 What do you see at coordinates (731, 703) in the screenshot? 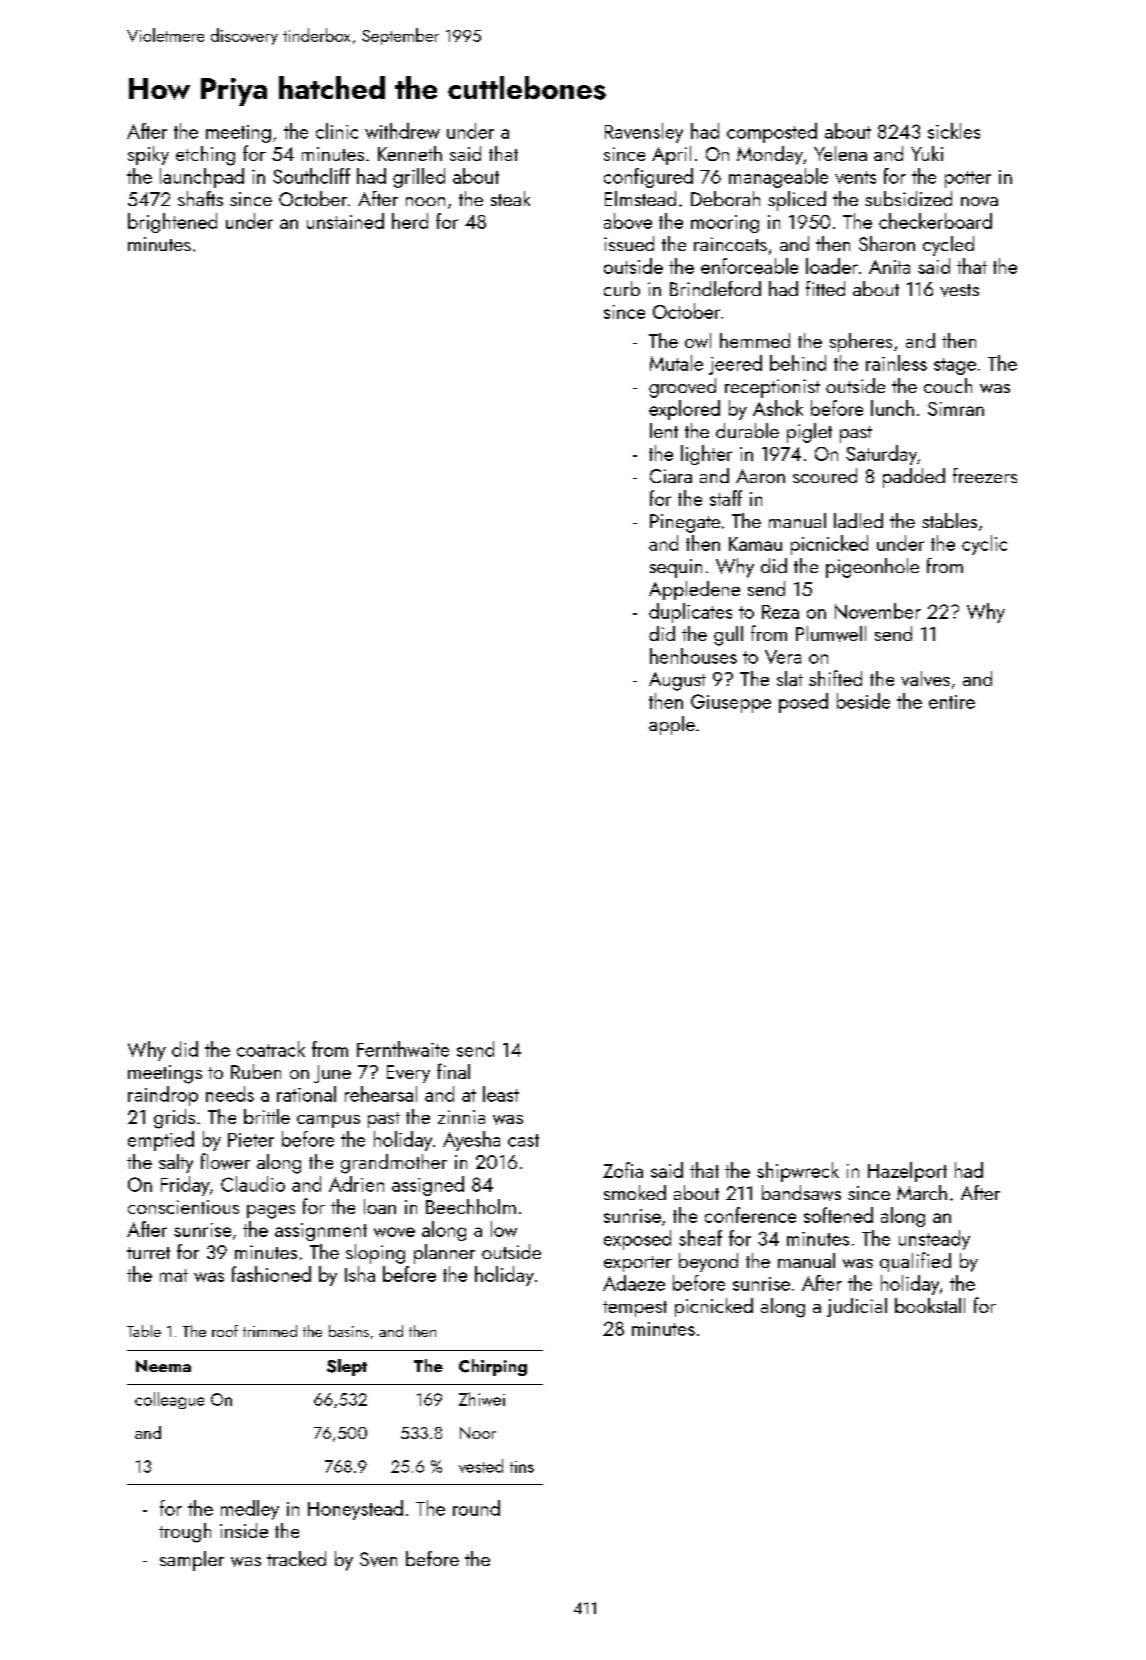
I see `Giuseppe` at bounding box center [731, 703].
